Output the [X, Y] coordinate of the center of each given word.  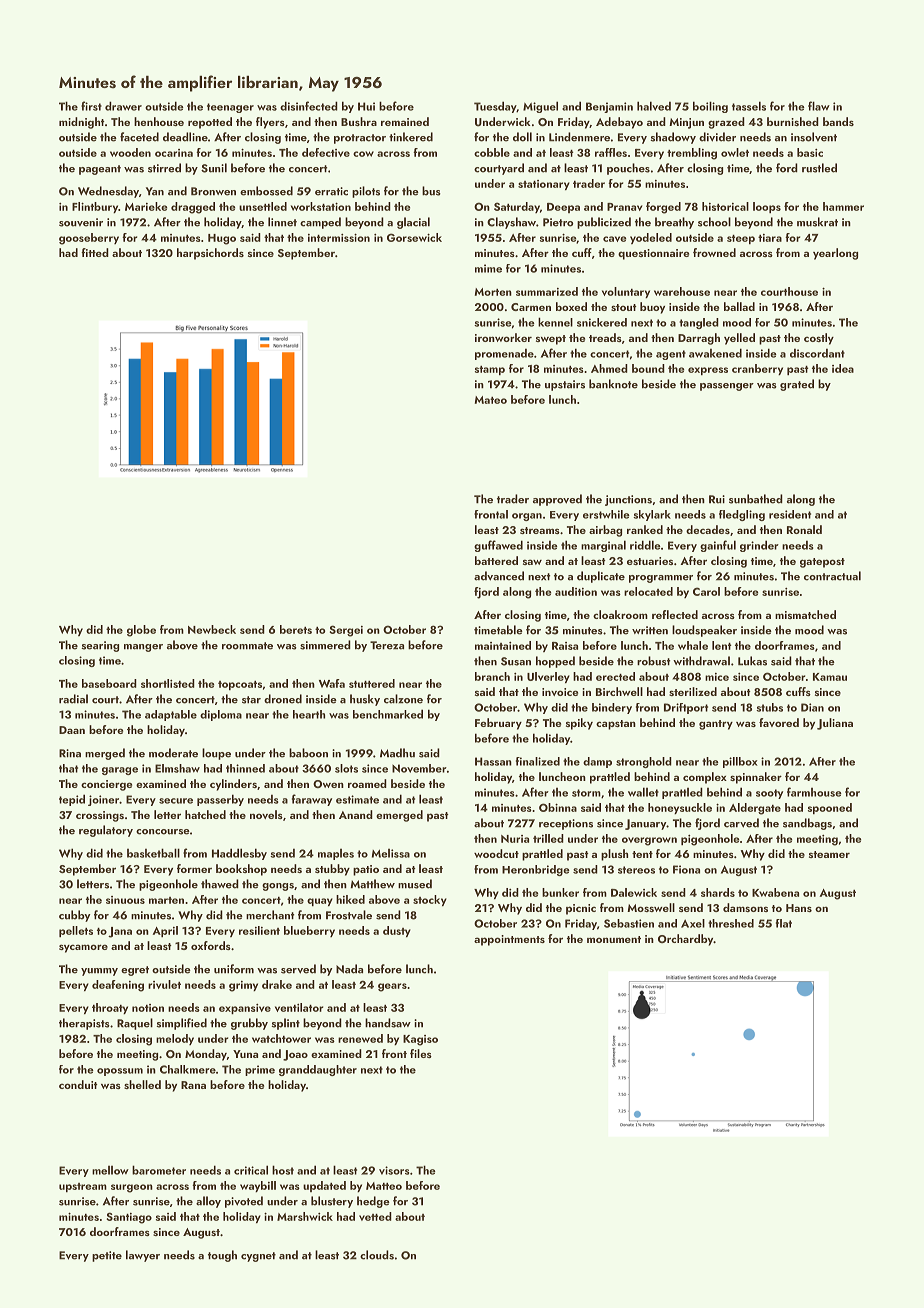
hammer [843, 206]
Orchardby [685, 940]
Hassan [493, 761]
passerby [220, 800]
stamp [490, 370]
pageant [100, 170]
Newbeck [212, 629]
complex [705, 778]
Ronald [804, 529]
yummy [99, 972]
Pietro [558, 222]
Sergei [346, 631]
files [421, 1053]
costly [819, 339]
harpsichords [210, 254]
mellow [110, 1170]
